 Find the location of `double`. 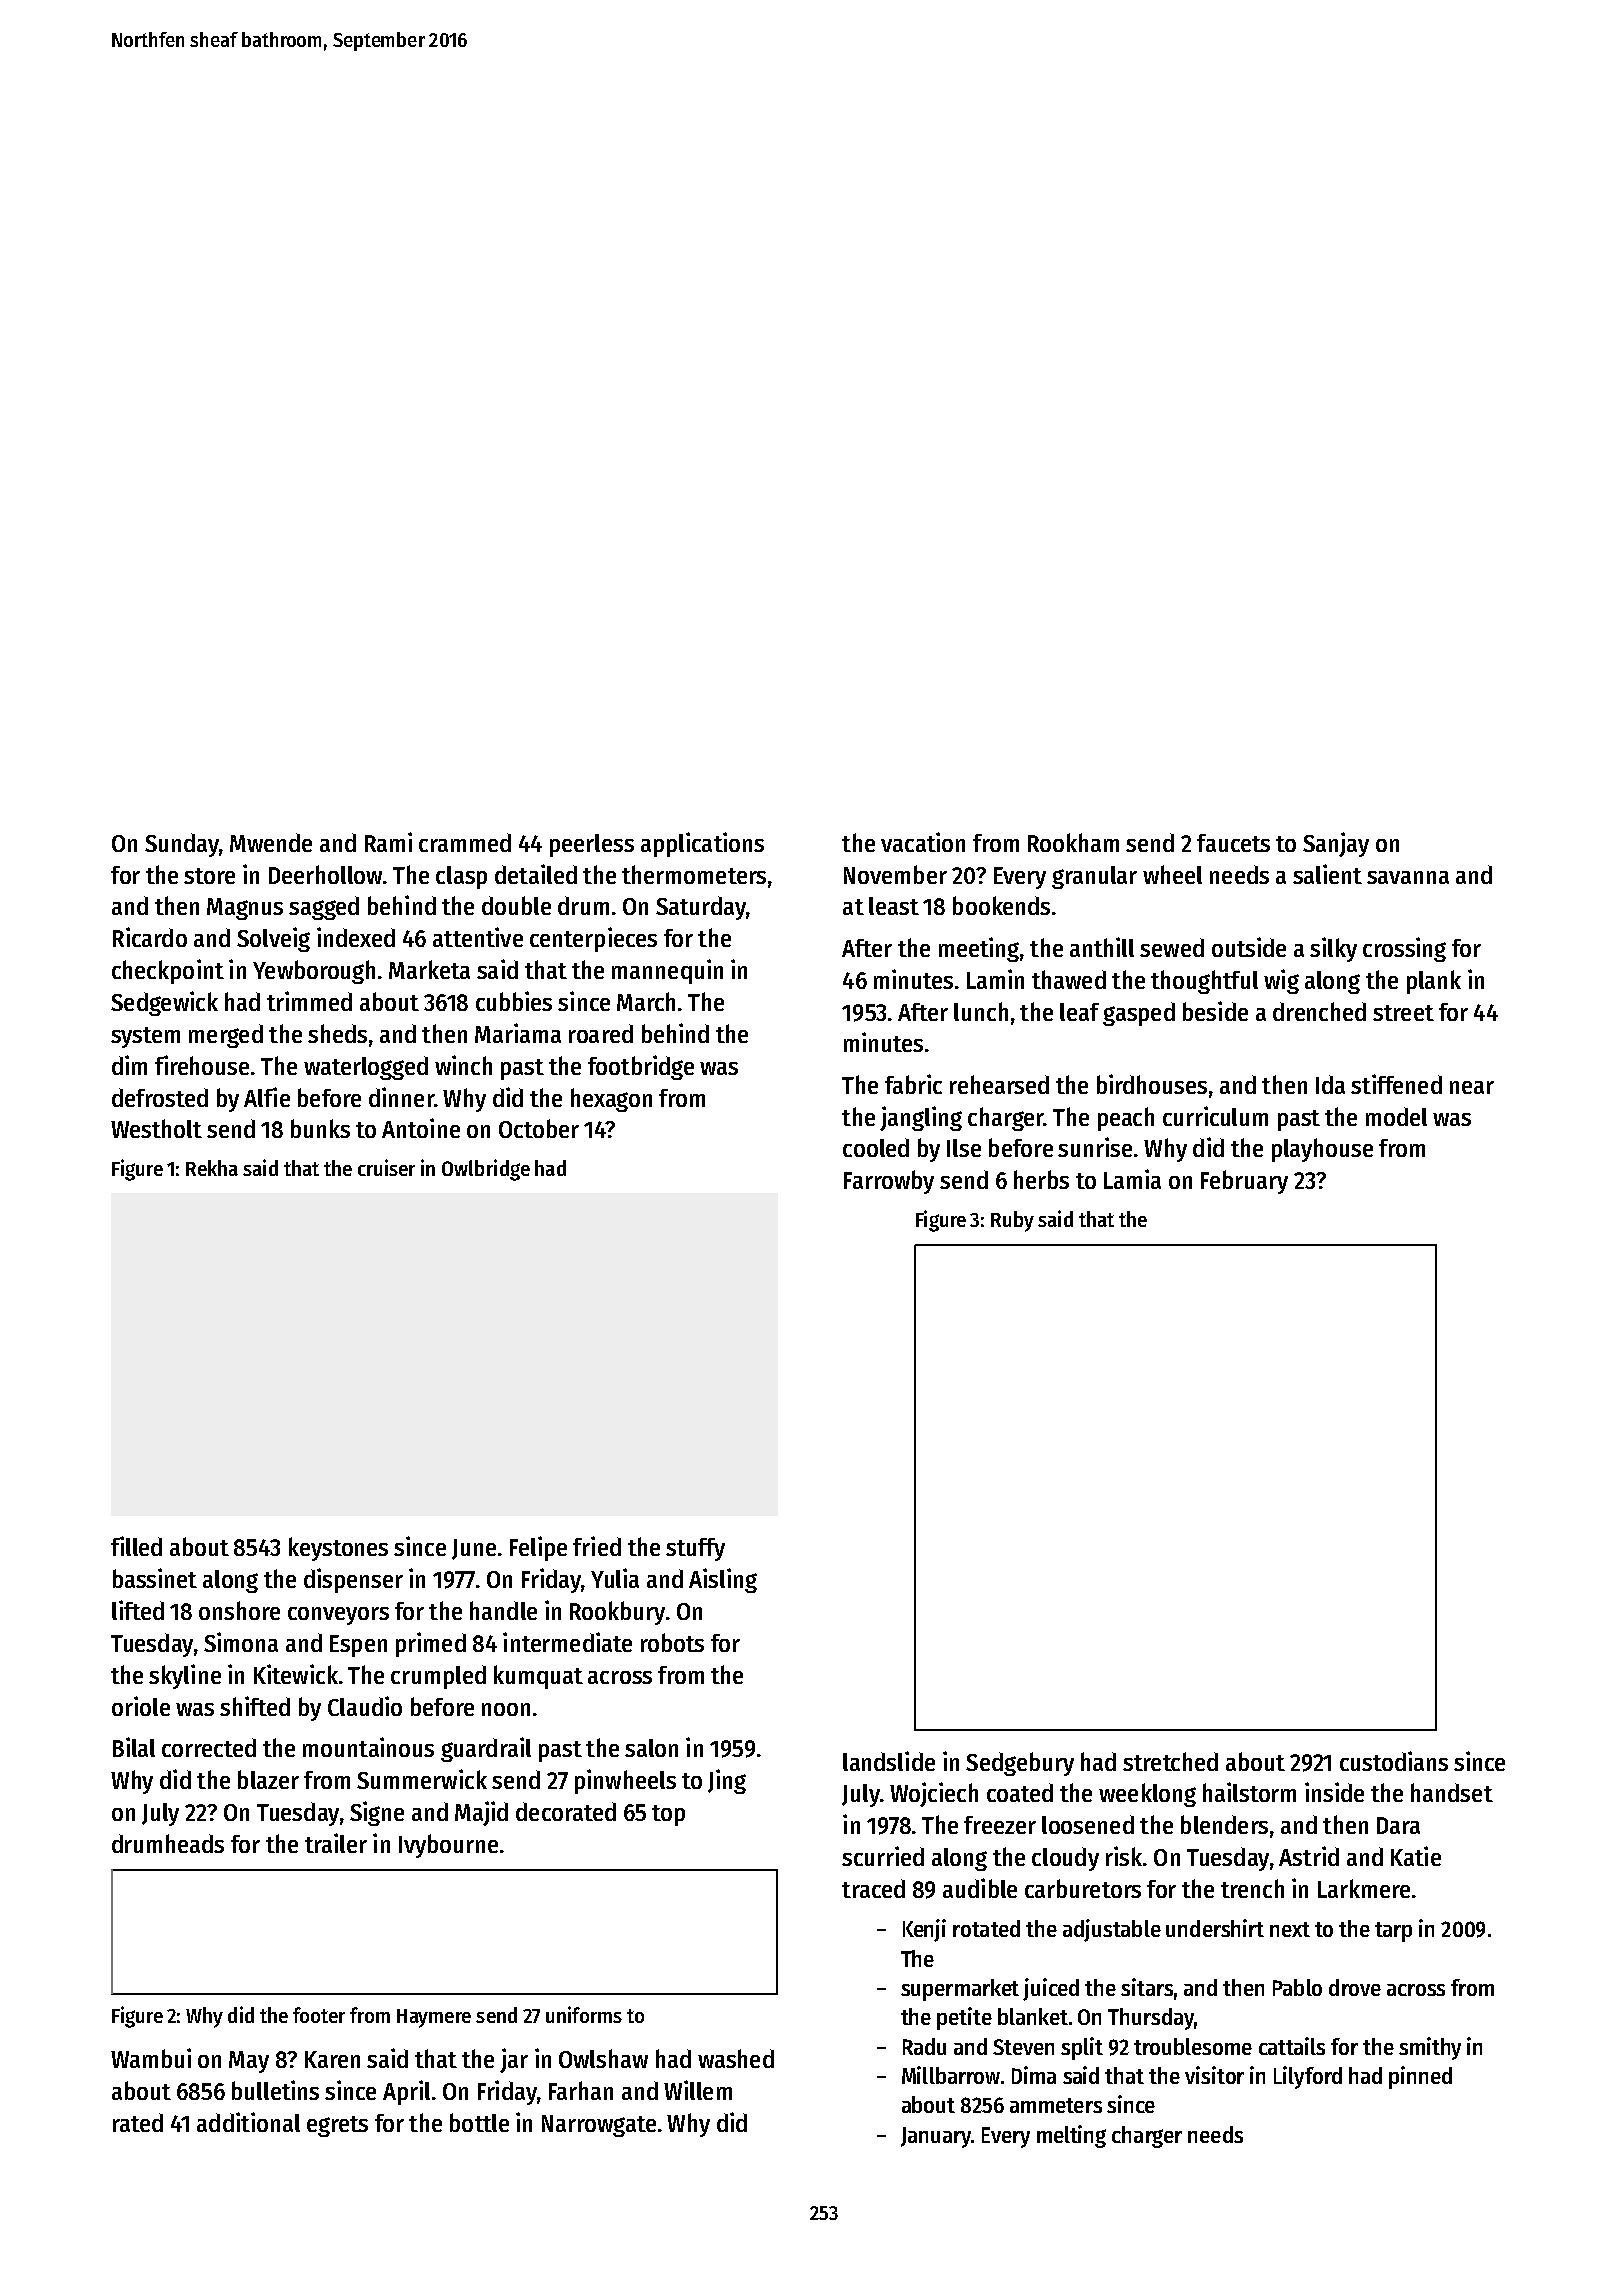

double is located at coordinates (516, 905).
